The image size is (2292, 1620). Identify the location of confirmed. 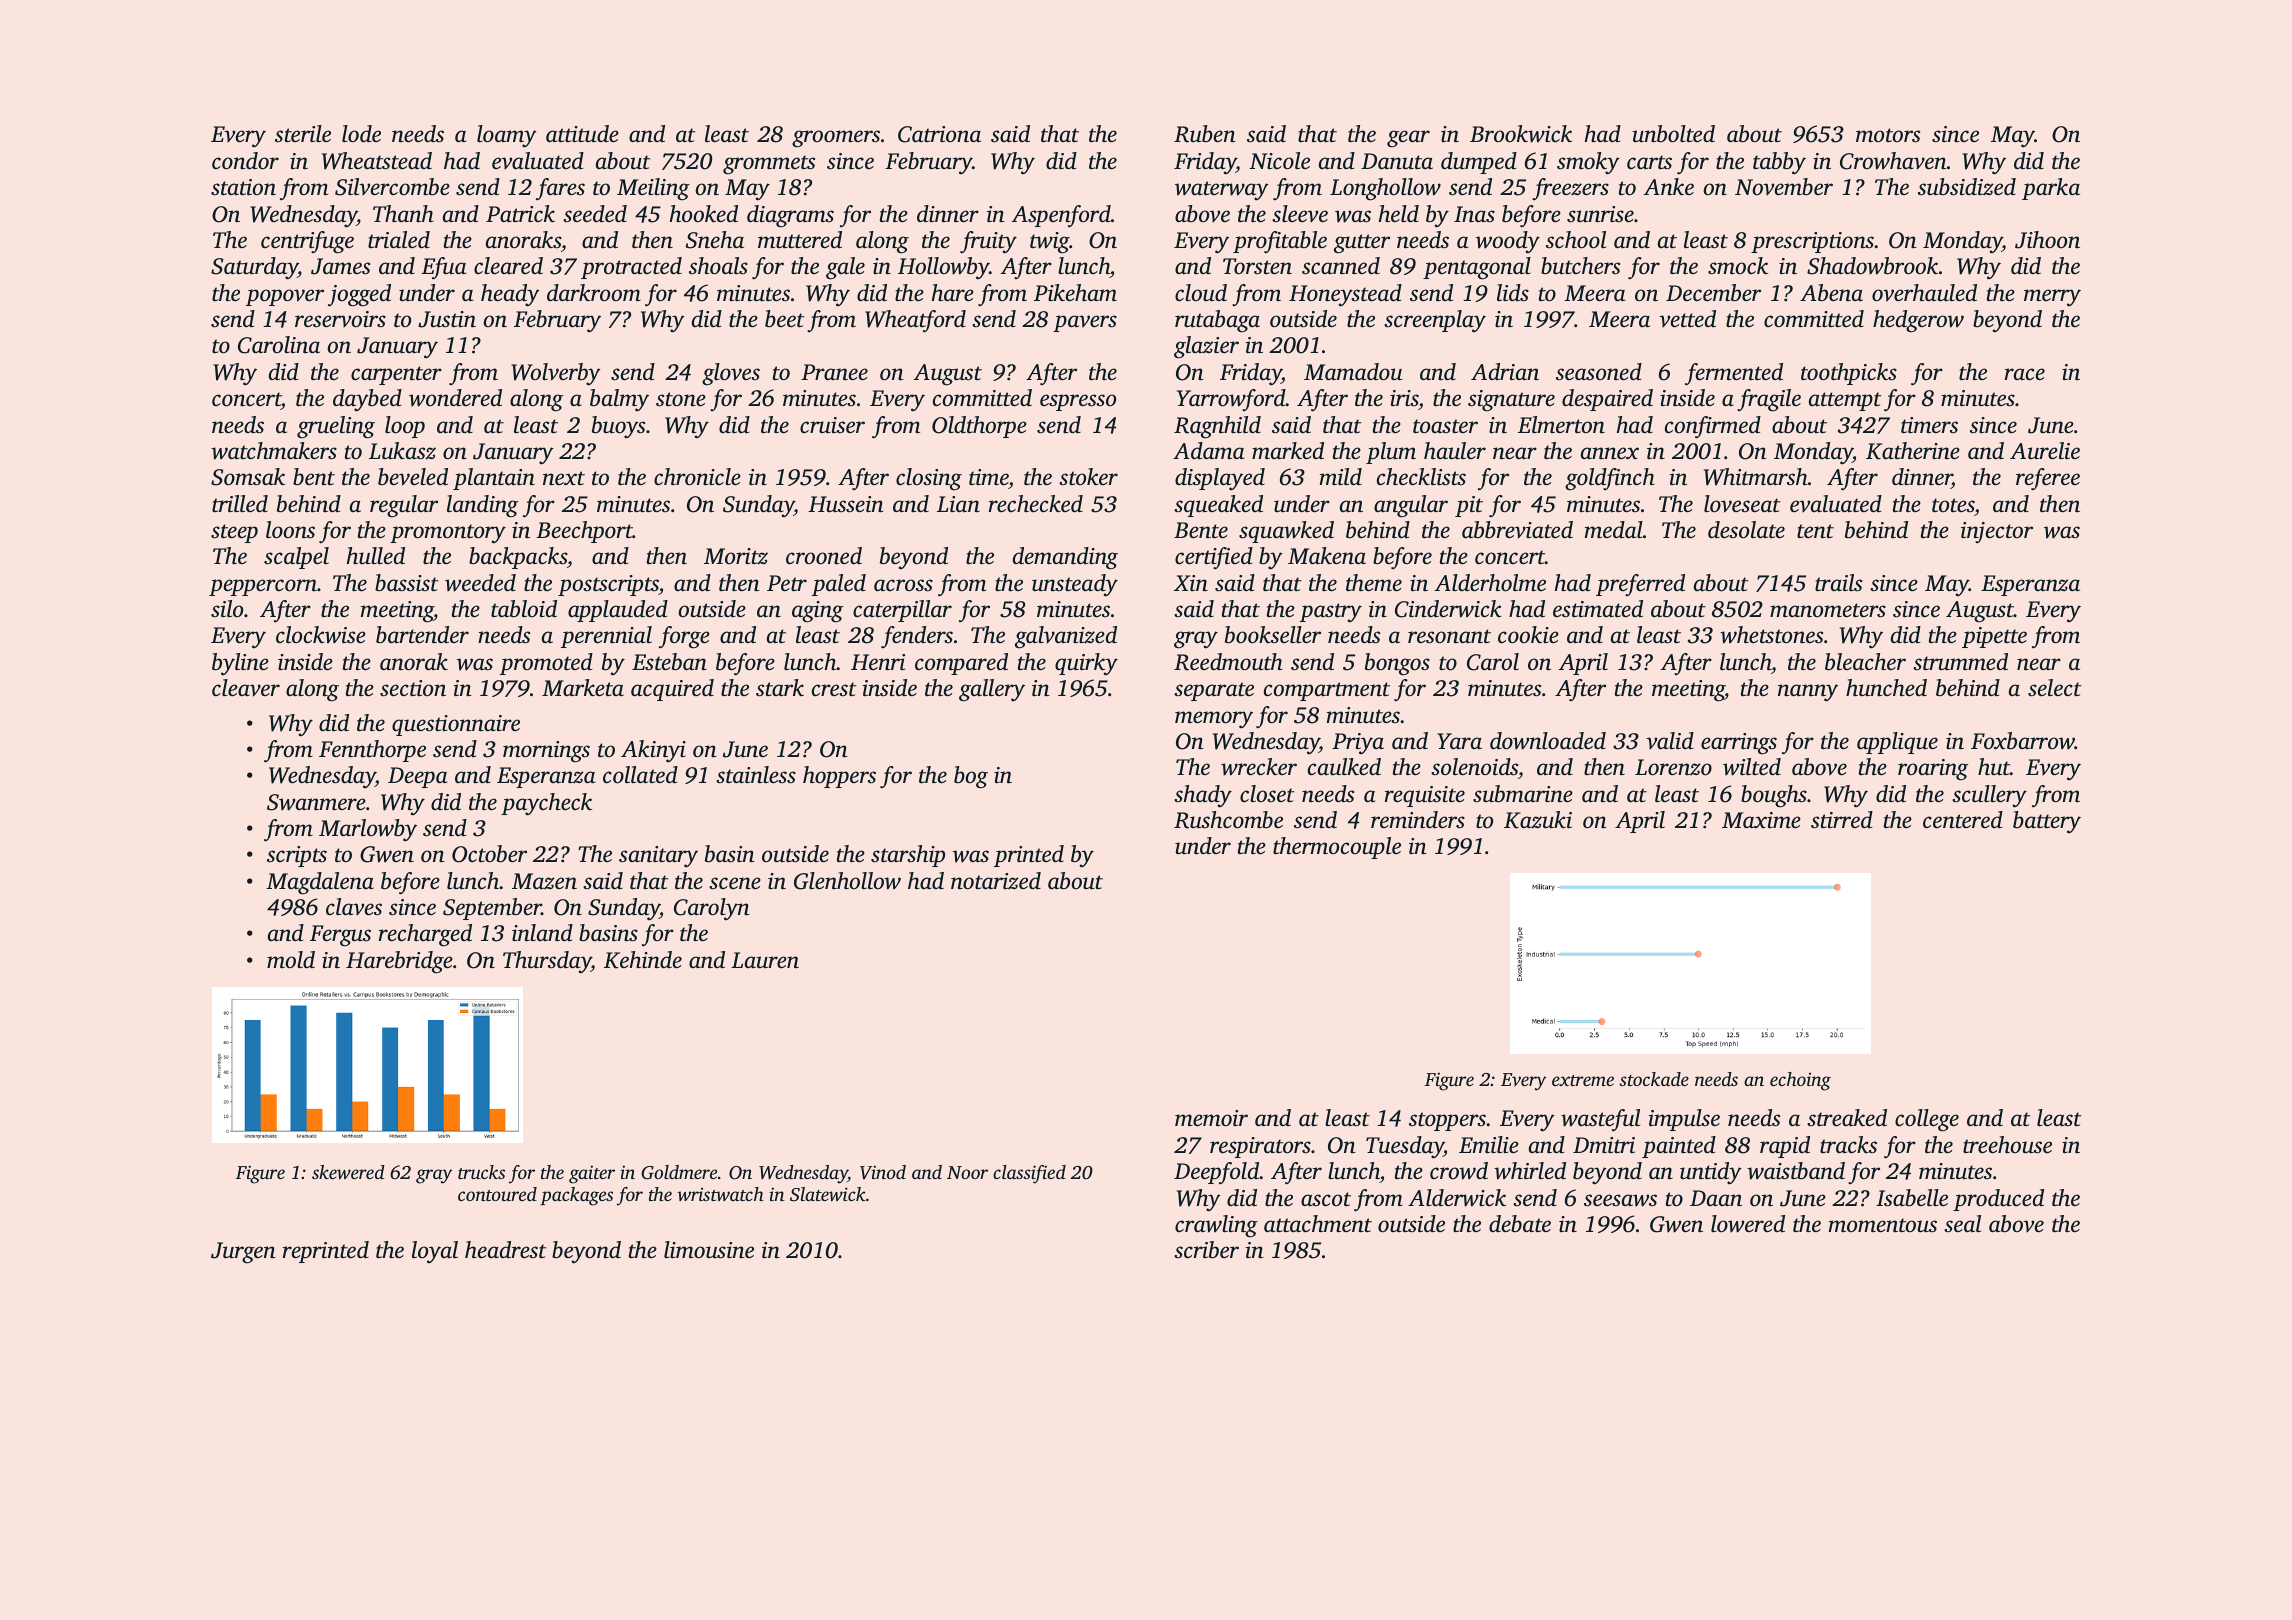
(1713, 427).
